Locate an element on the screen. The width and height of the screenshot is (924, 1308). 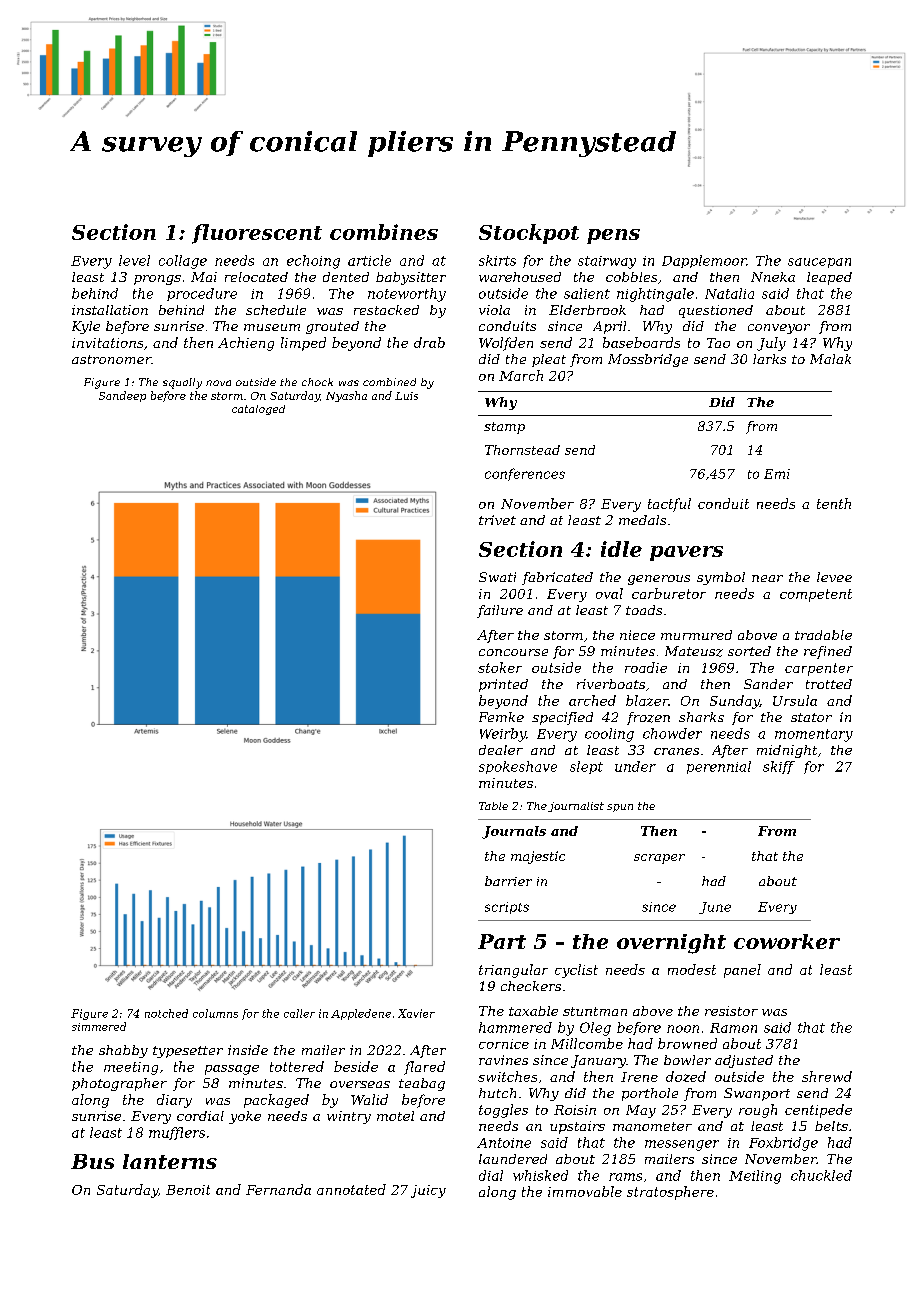
stratosphere is located at coordinates (670, 1193).
